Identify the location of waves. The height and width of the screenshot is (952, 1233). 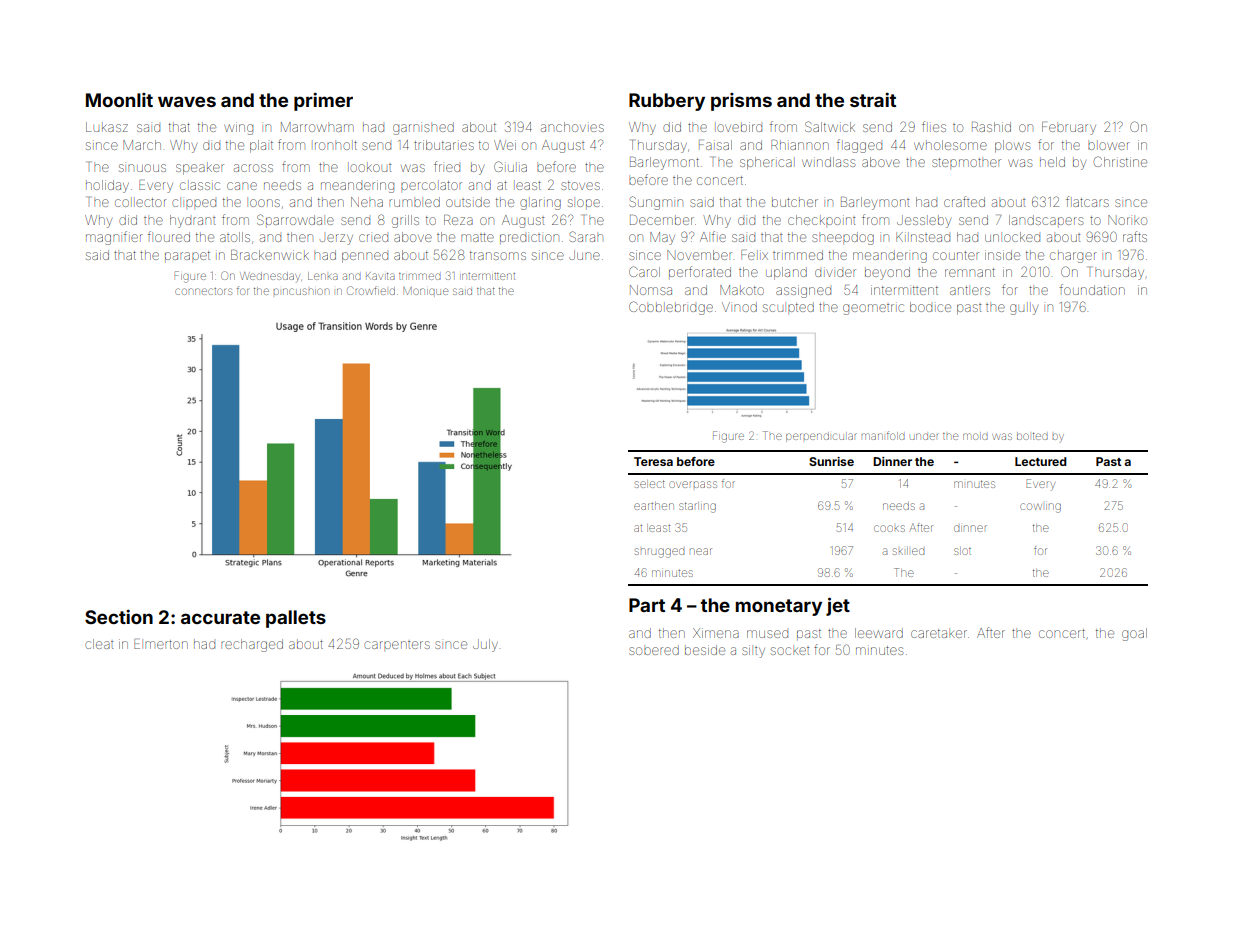
(187, 101).
